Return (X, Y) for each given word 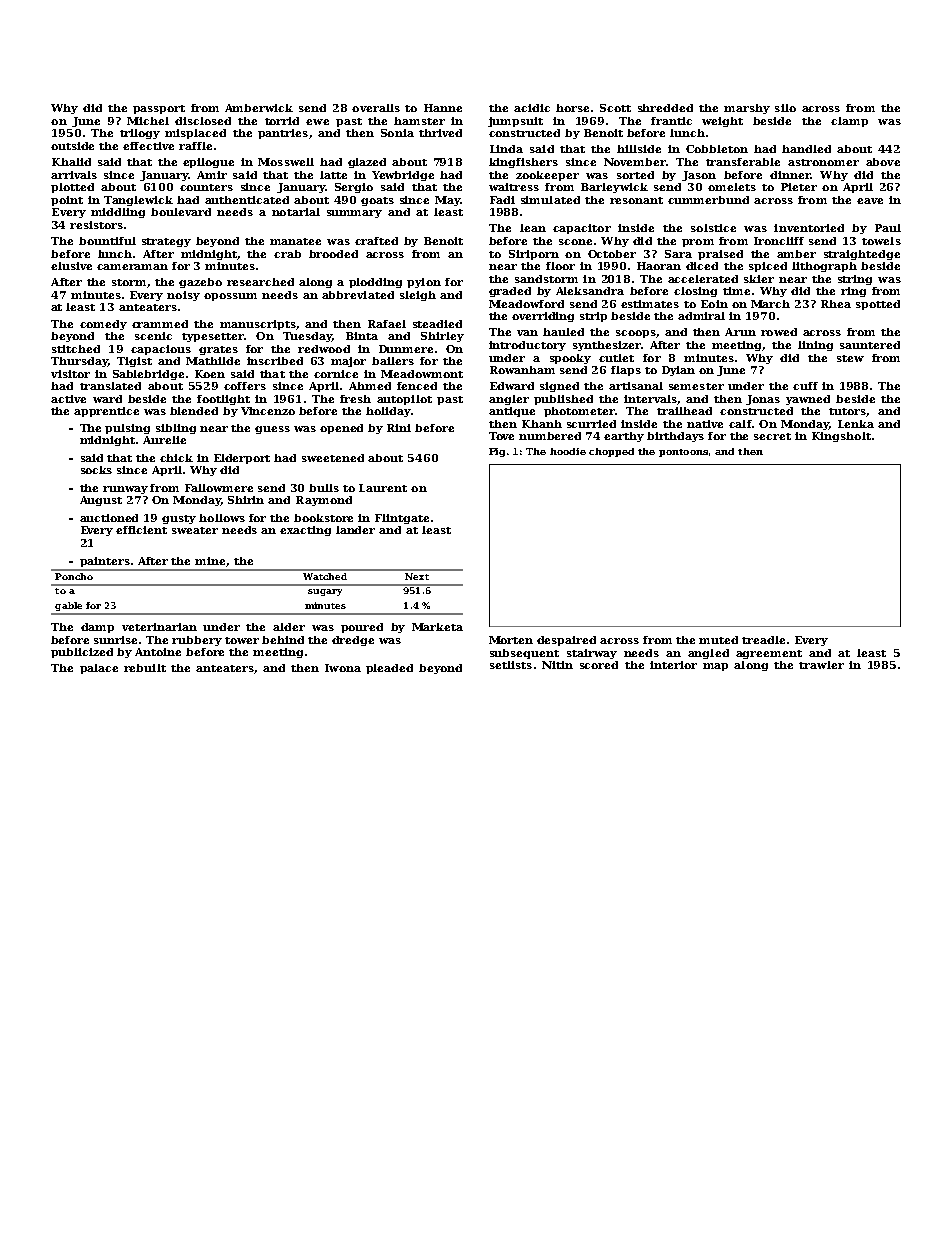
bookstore (323, 518)
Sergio (354, 188)
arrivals (74, 175)
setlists (511, 665)
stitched (76, 349)
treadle (763, 640)
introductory (527, 346)
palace (99, 669)
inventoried (809, 228)
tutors (847, 411)
